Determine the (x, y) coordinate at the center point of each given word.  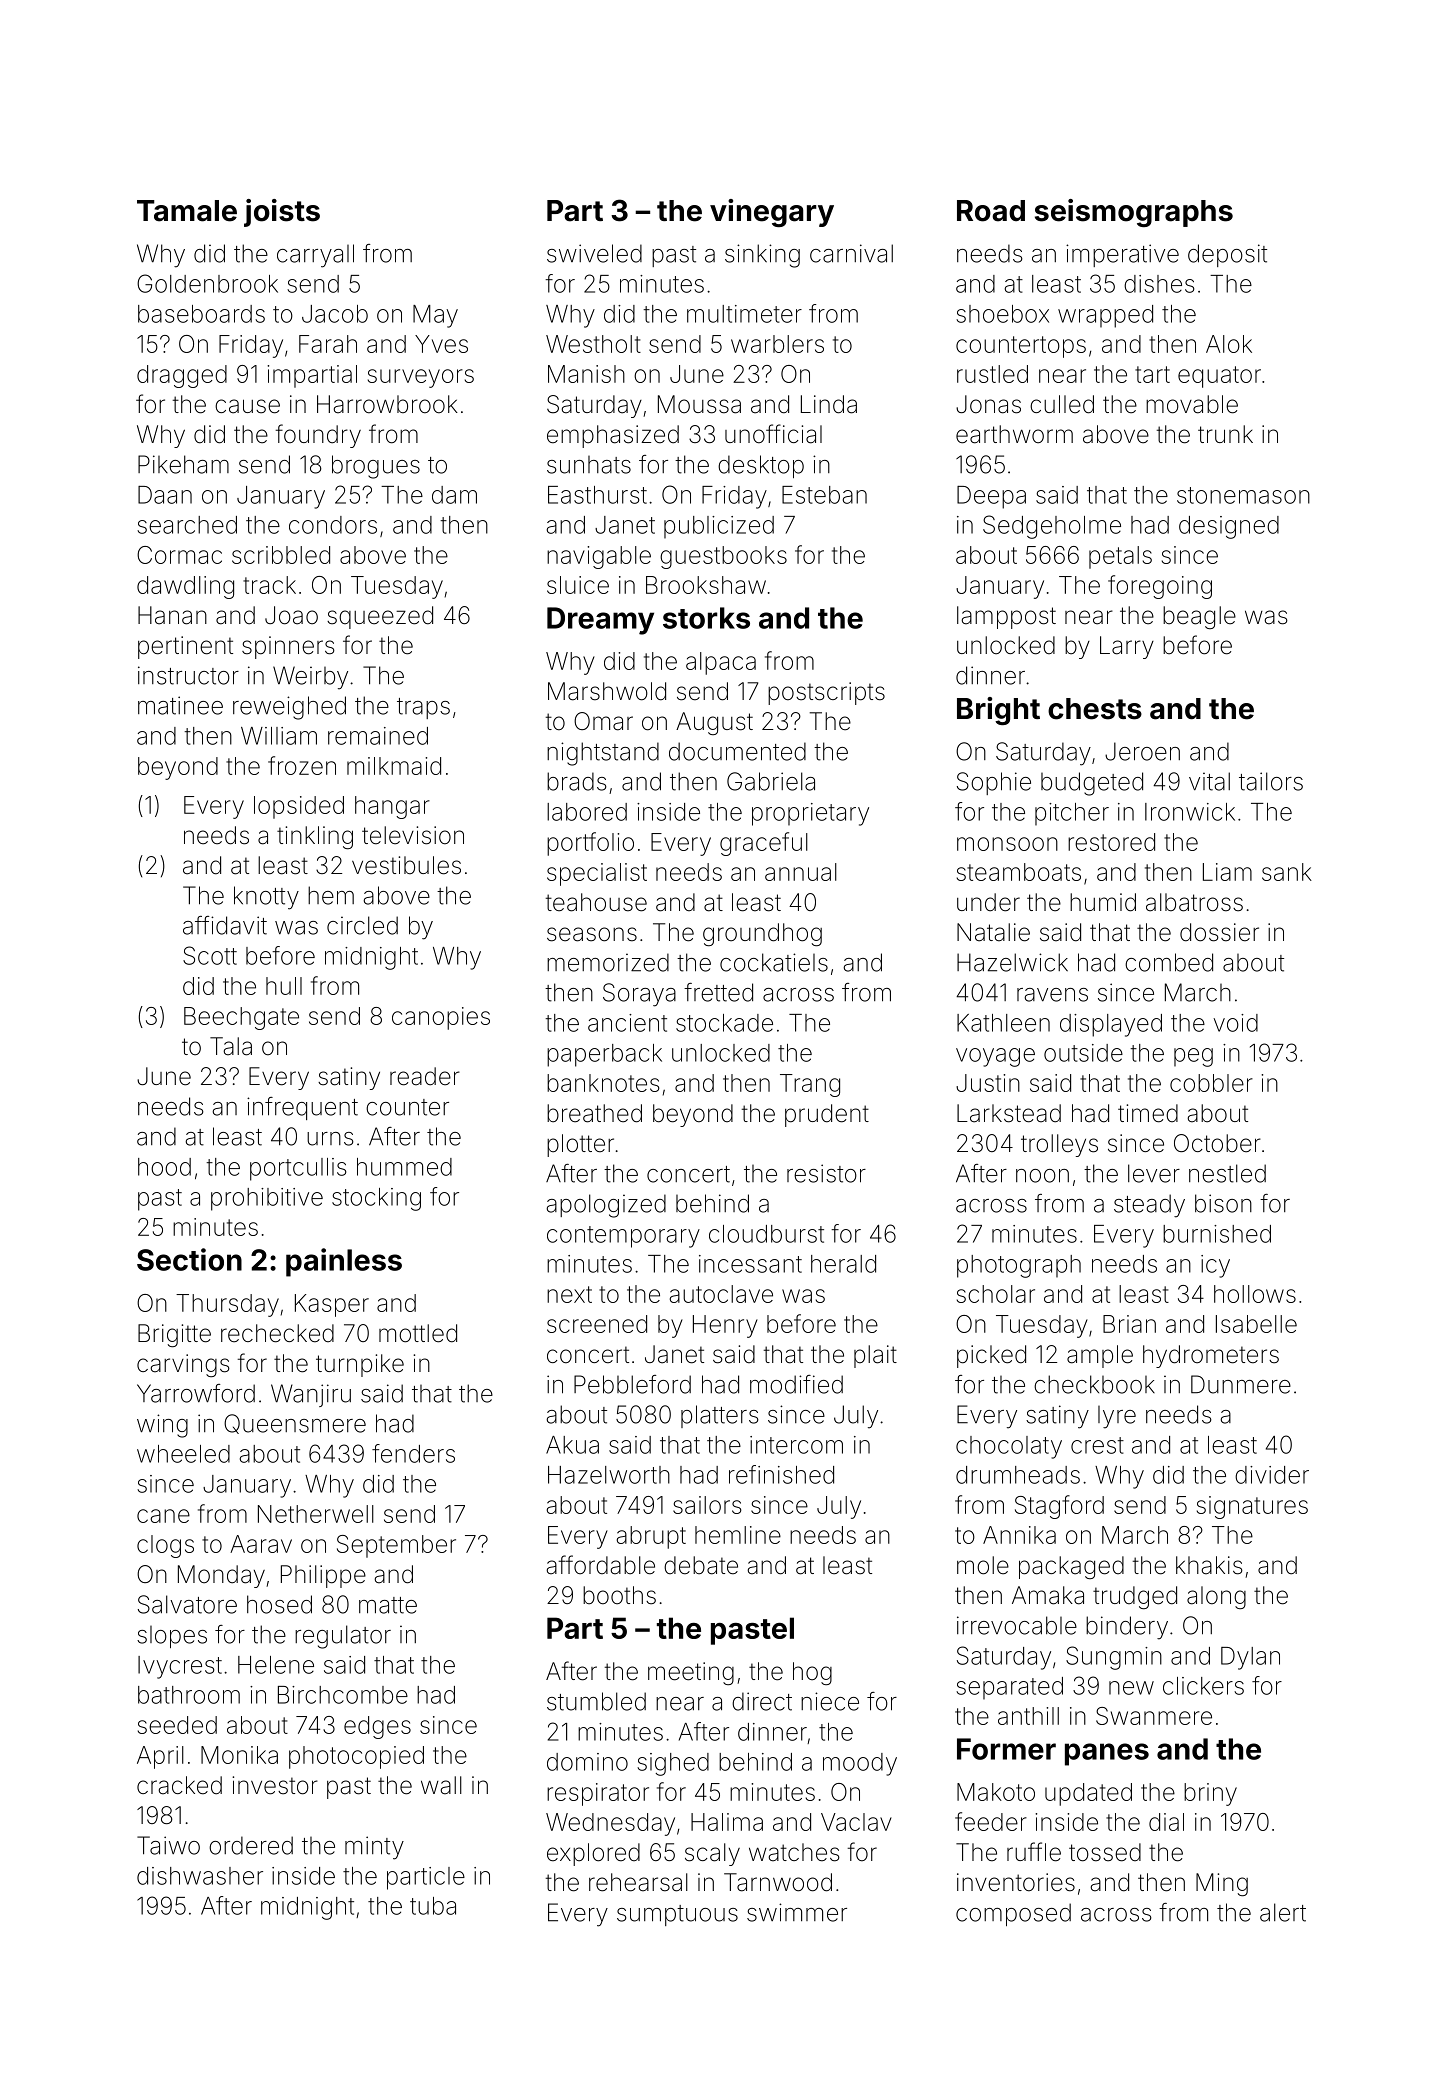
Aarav (261, 1544)
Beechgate (241, 1018)
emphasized (613, 436)
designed (1229, 527)
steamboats (1019, 872)
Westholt (593, 344)
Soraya (639, 995)
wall (441, 1785)
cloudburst (766, 1234)
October (1217, 1143)
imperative (1122, 255)
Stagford (1059, 1507)
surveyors (421, 378)
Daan (165, 495)
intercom (796, 1445)
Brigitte (174, 1335)
